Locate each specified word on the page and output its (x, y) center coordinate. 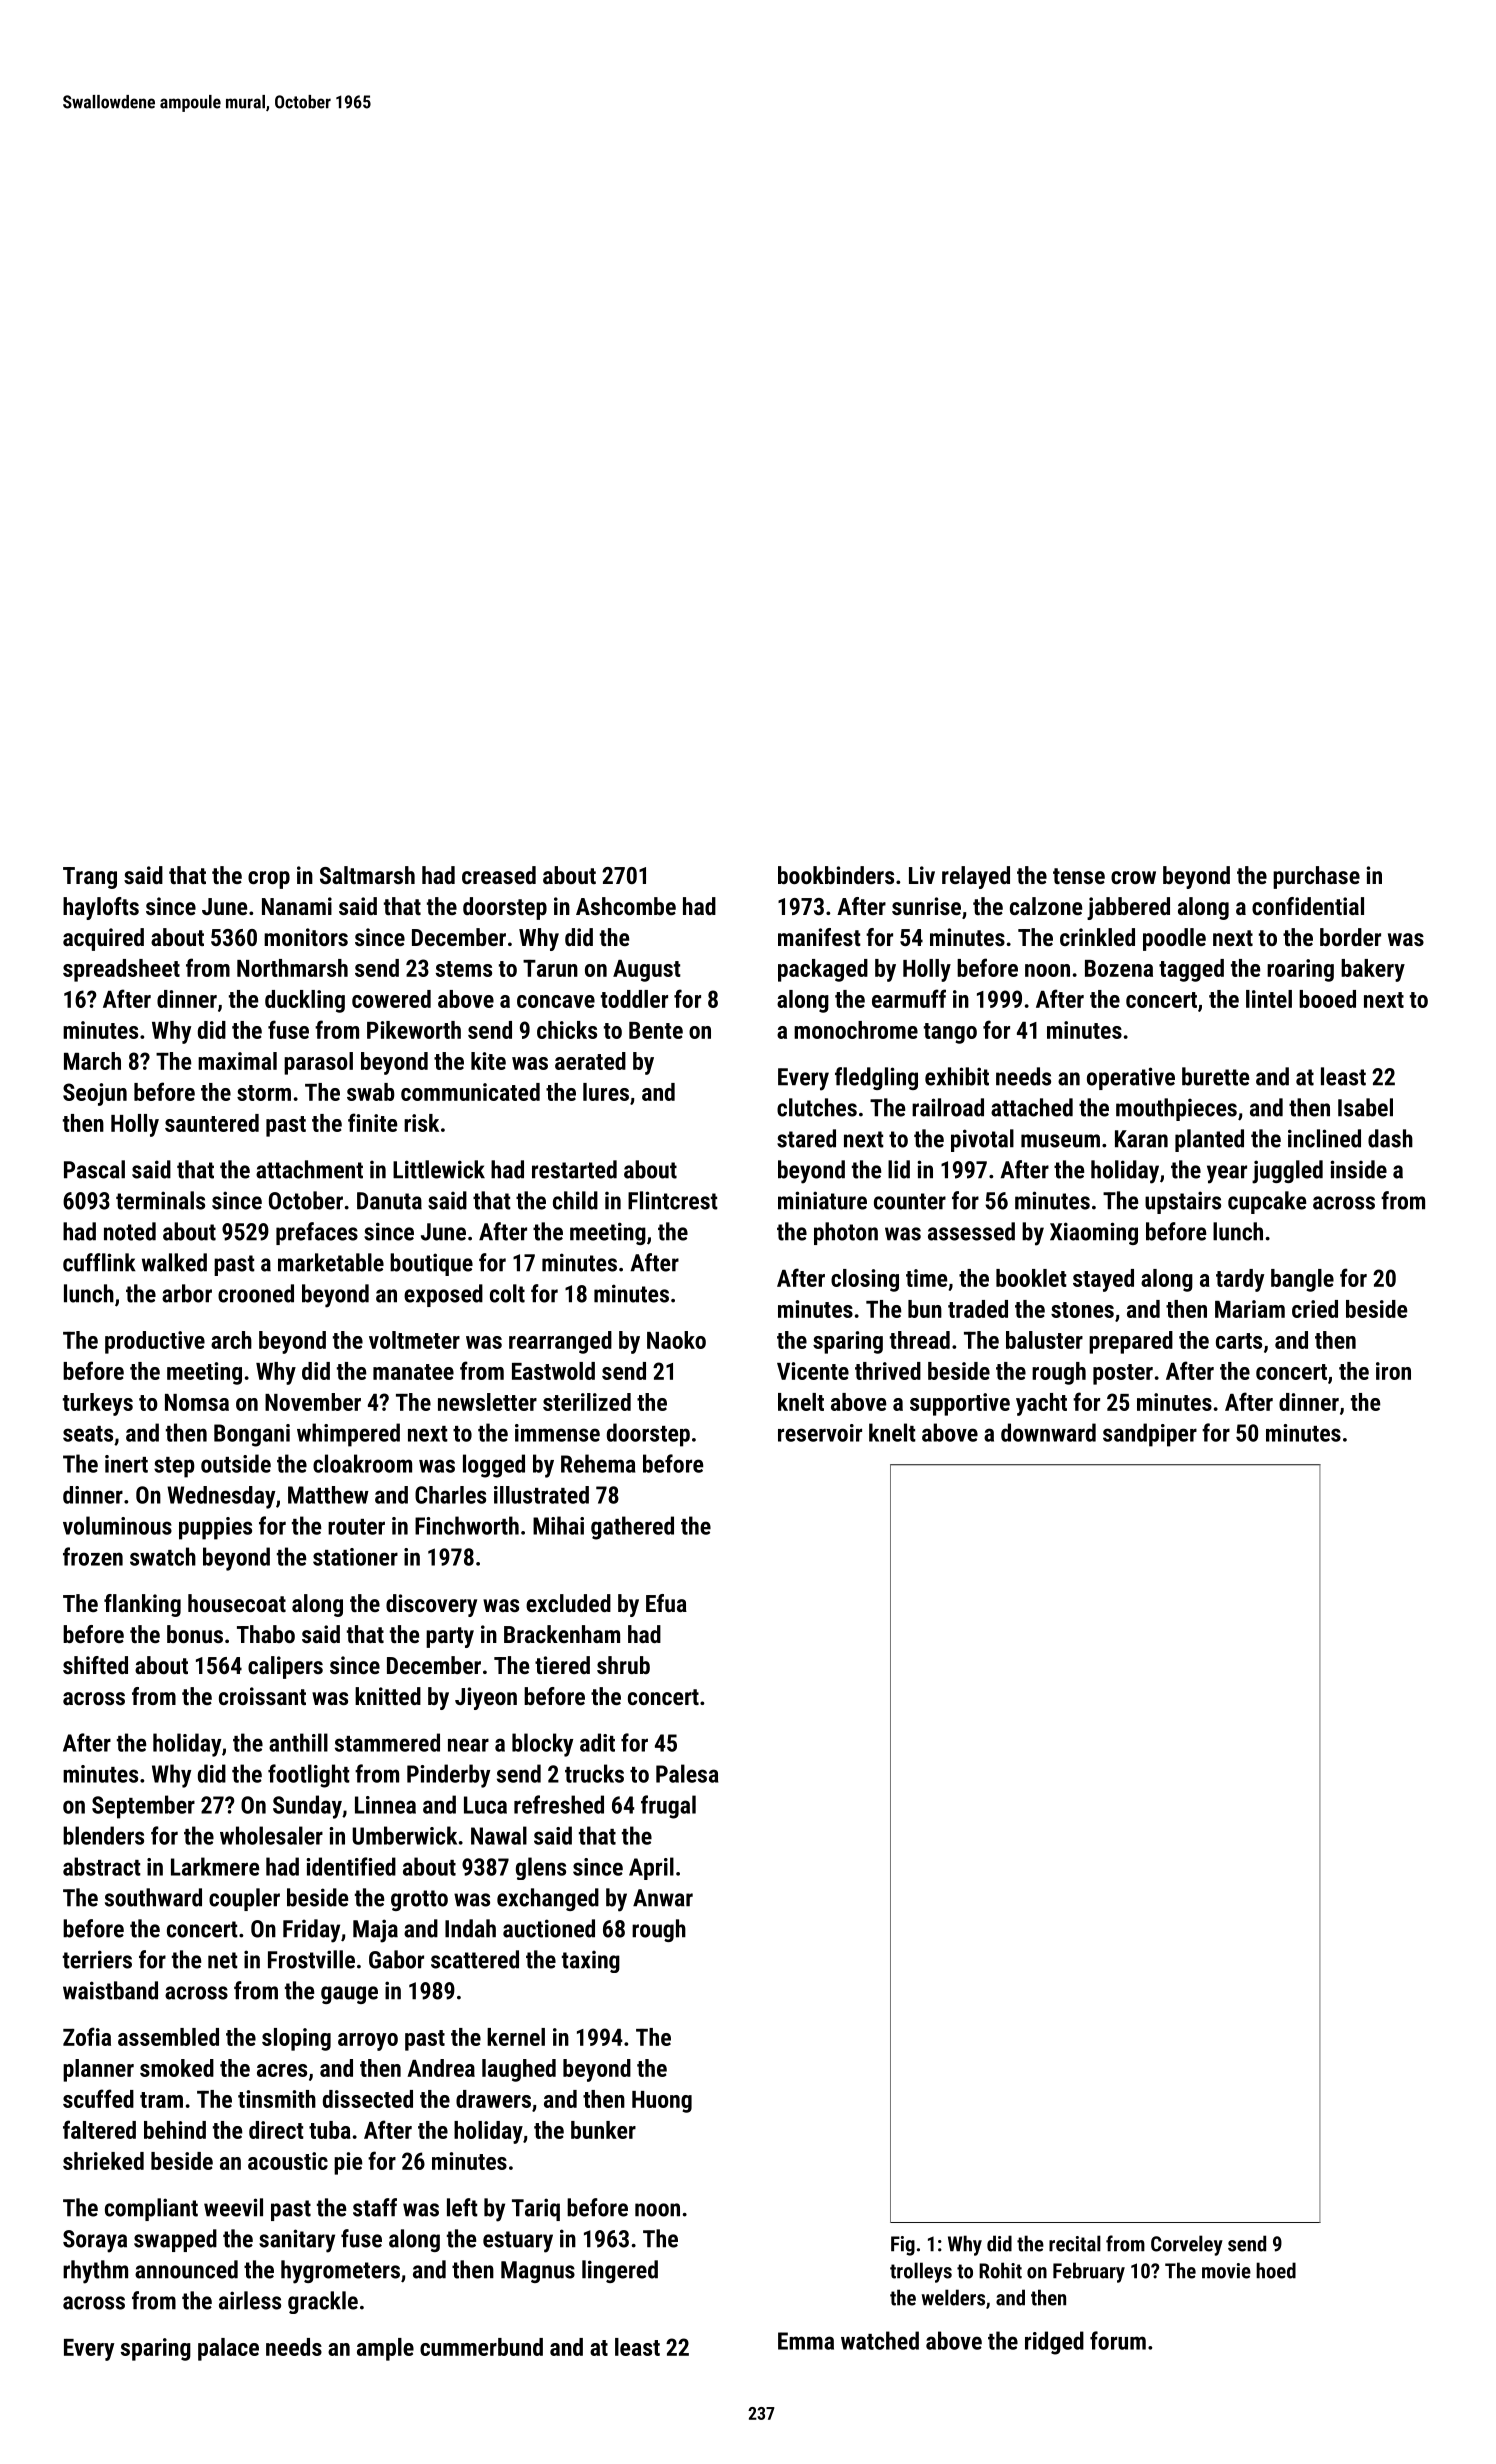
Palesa (687, 1773)
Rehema (598, 1463)
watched (880, 2340)
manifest (819, 937)
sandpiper (1150, 1435)
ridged (1054, 2343)
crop (269, 880)
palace (228, 2349)
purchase (1316, 877)
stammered (387, 1742)
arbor (187, 1293)
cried (1315, 1309)
